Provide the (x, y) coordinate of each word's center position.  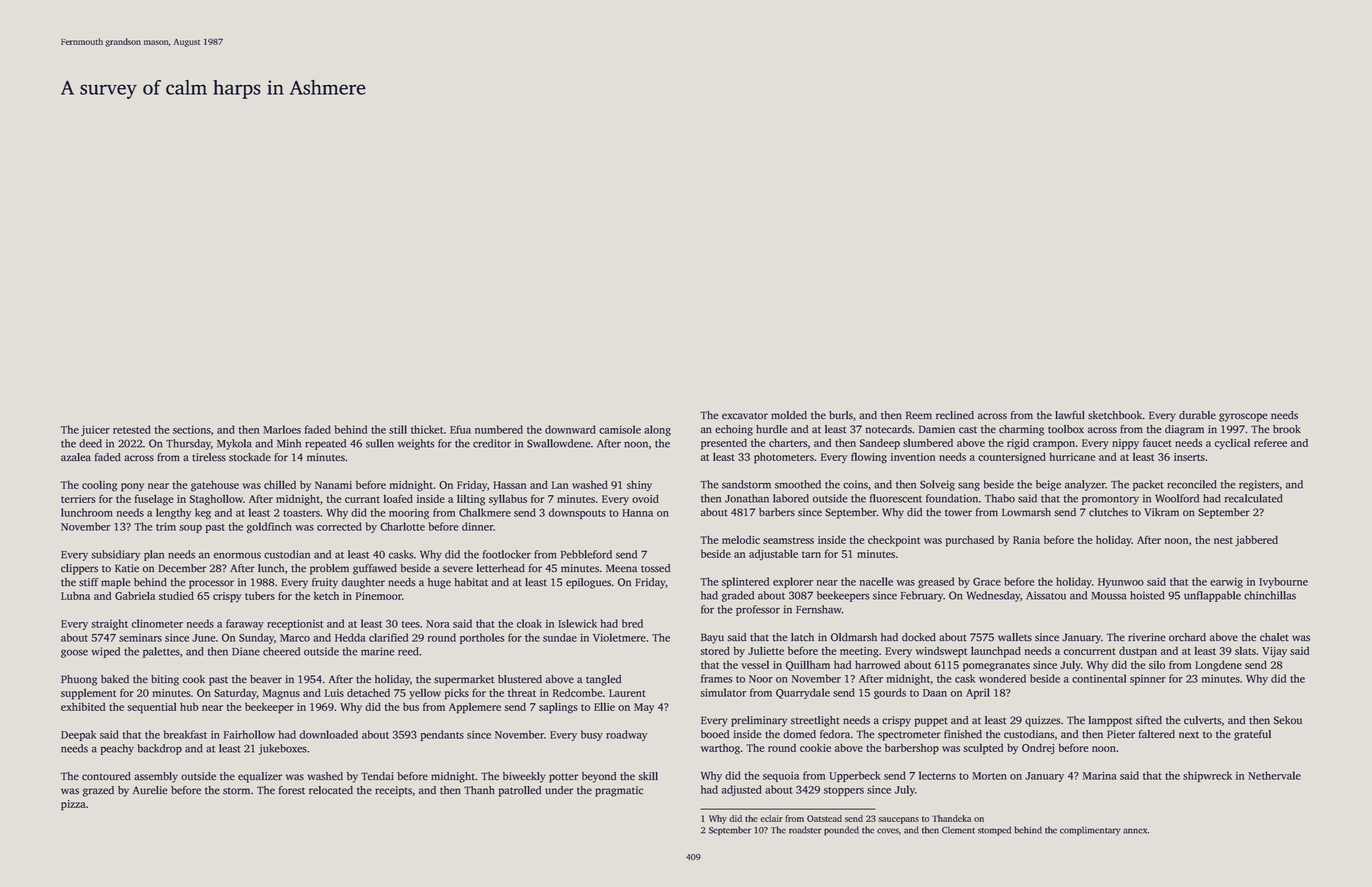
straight (109, 624)
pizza (73, 805)
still (398, 429)
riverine (1147, 637)
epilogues (588, 583)
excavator (745, 416)
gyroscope (1243, 417)
